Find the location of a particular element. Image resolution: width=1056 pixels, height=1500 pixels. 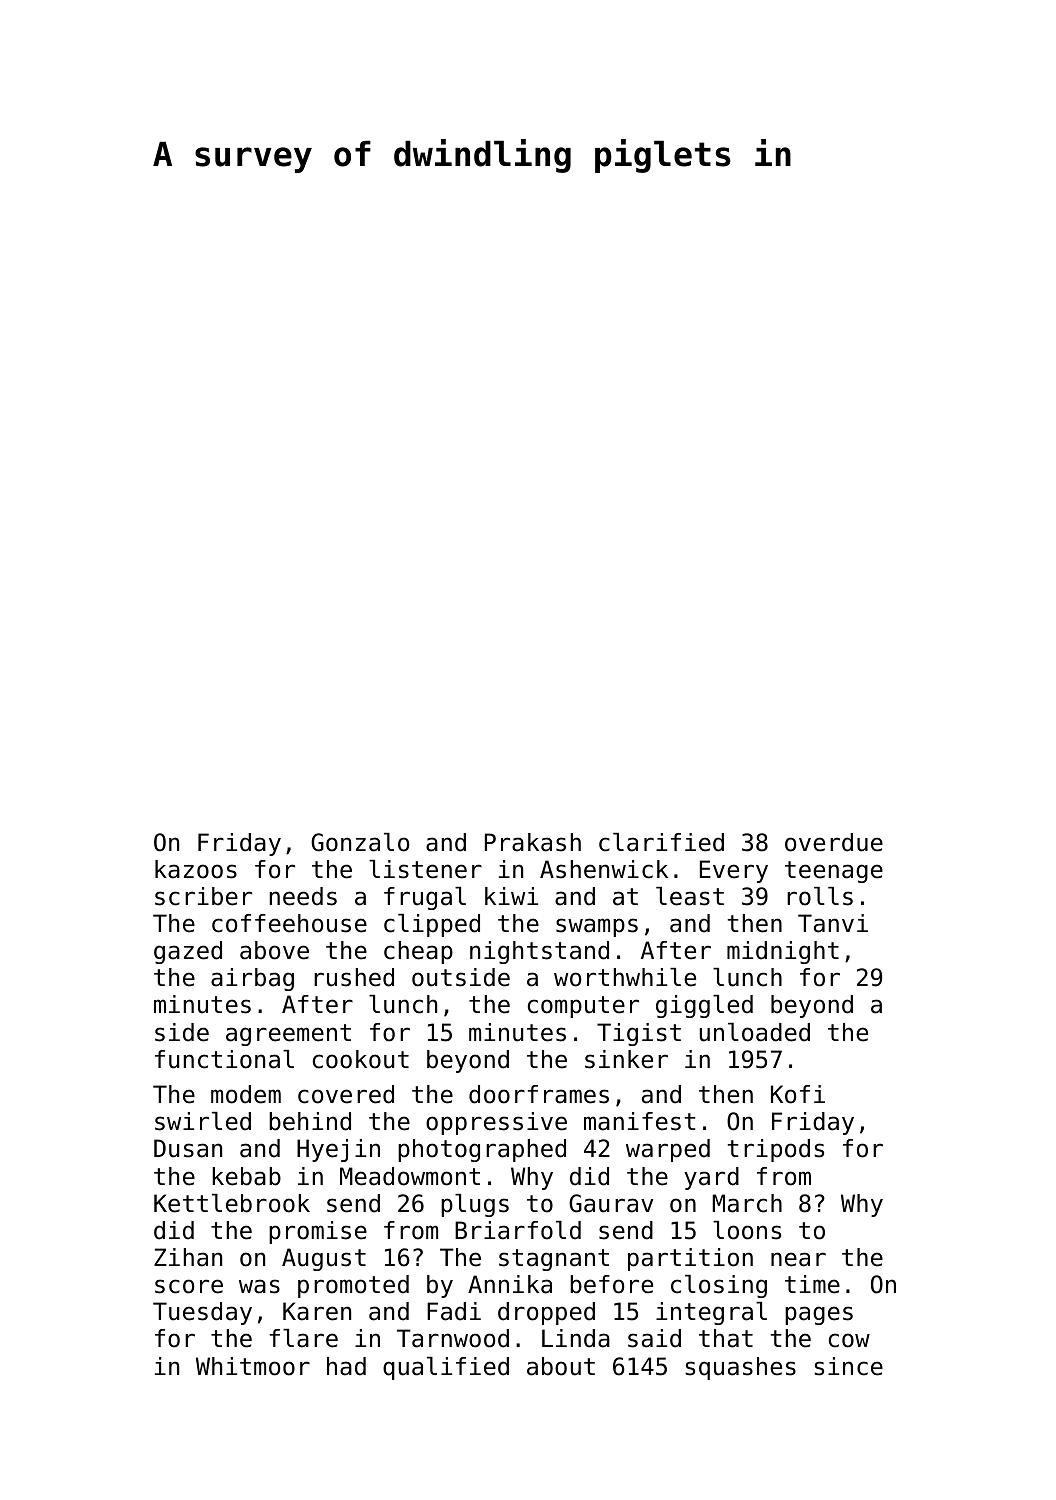

midnight is located at coordinates (783, 952).
